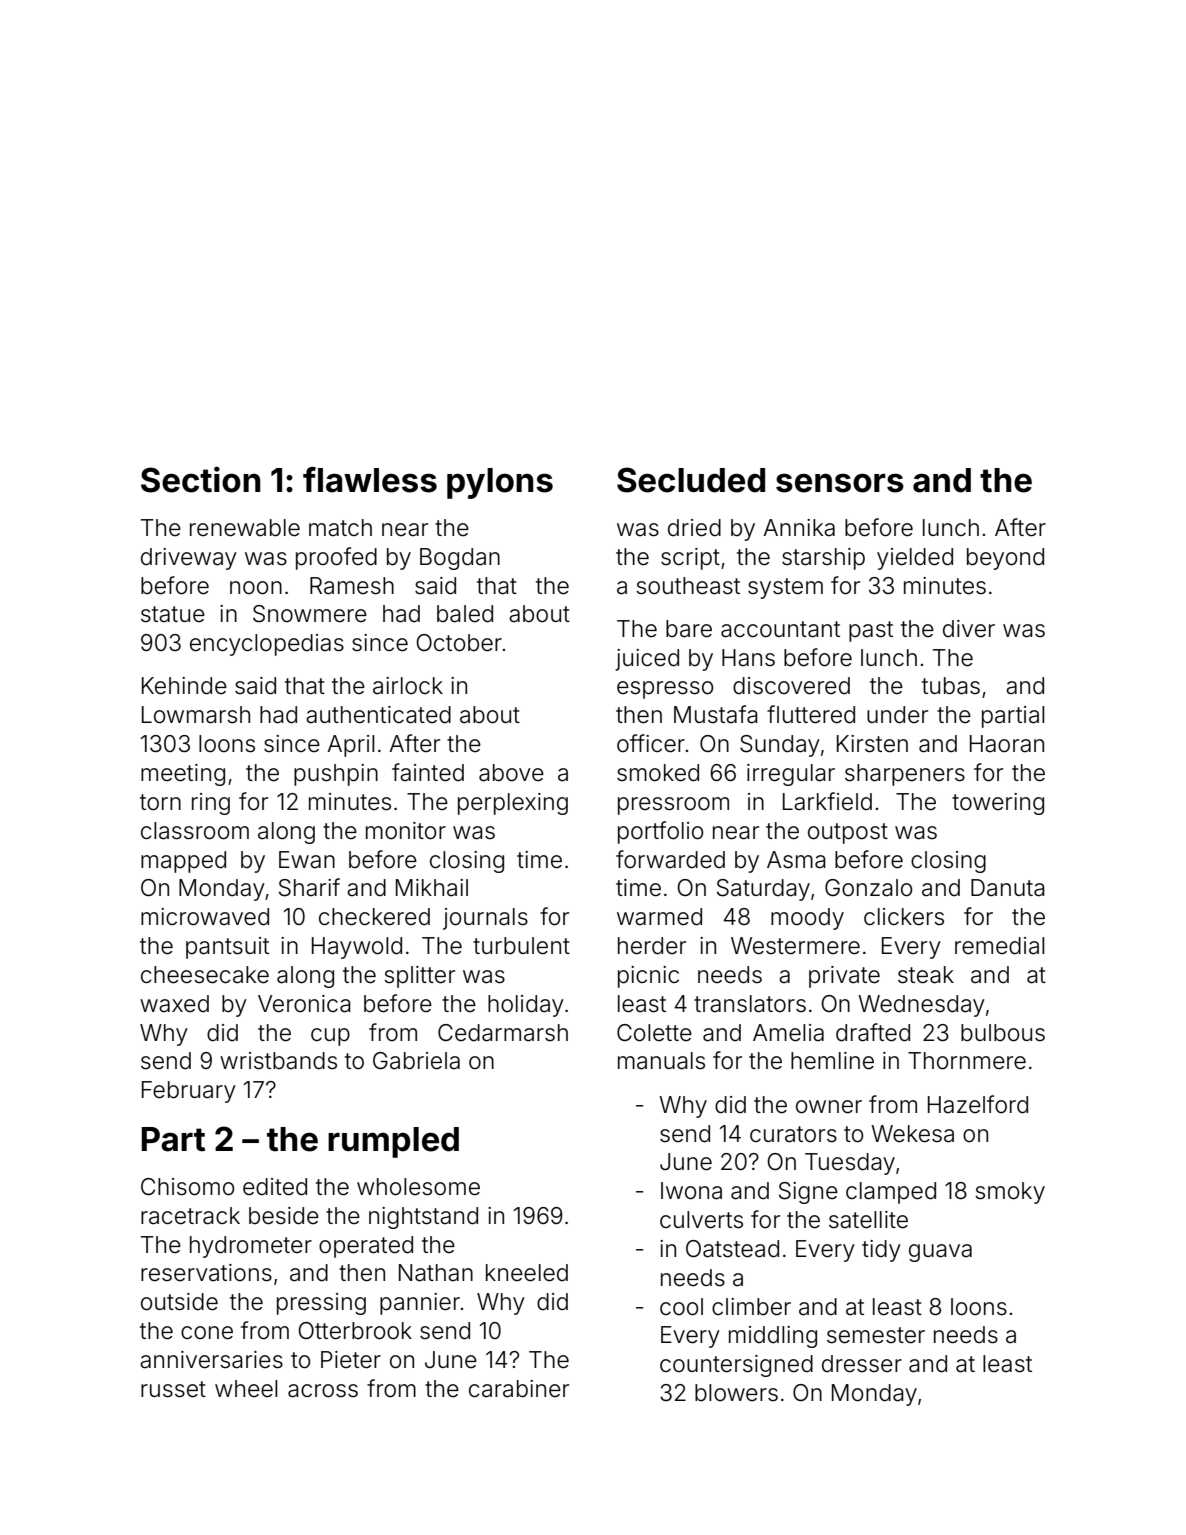 This screenshot has height=1535, width=1186. I want to click on beyond, so click(1005, 559).
